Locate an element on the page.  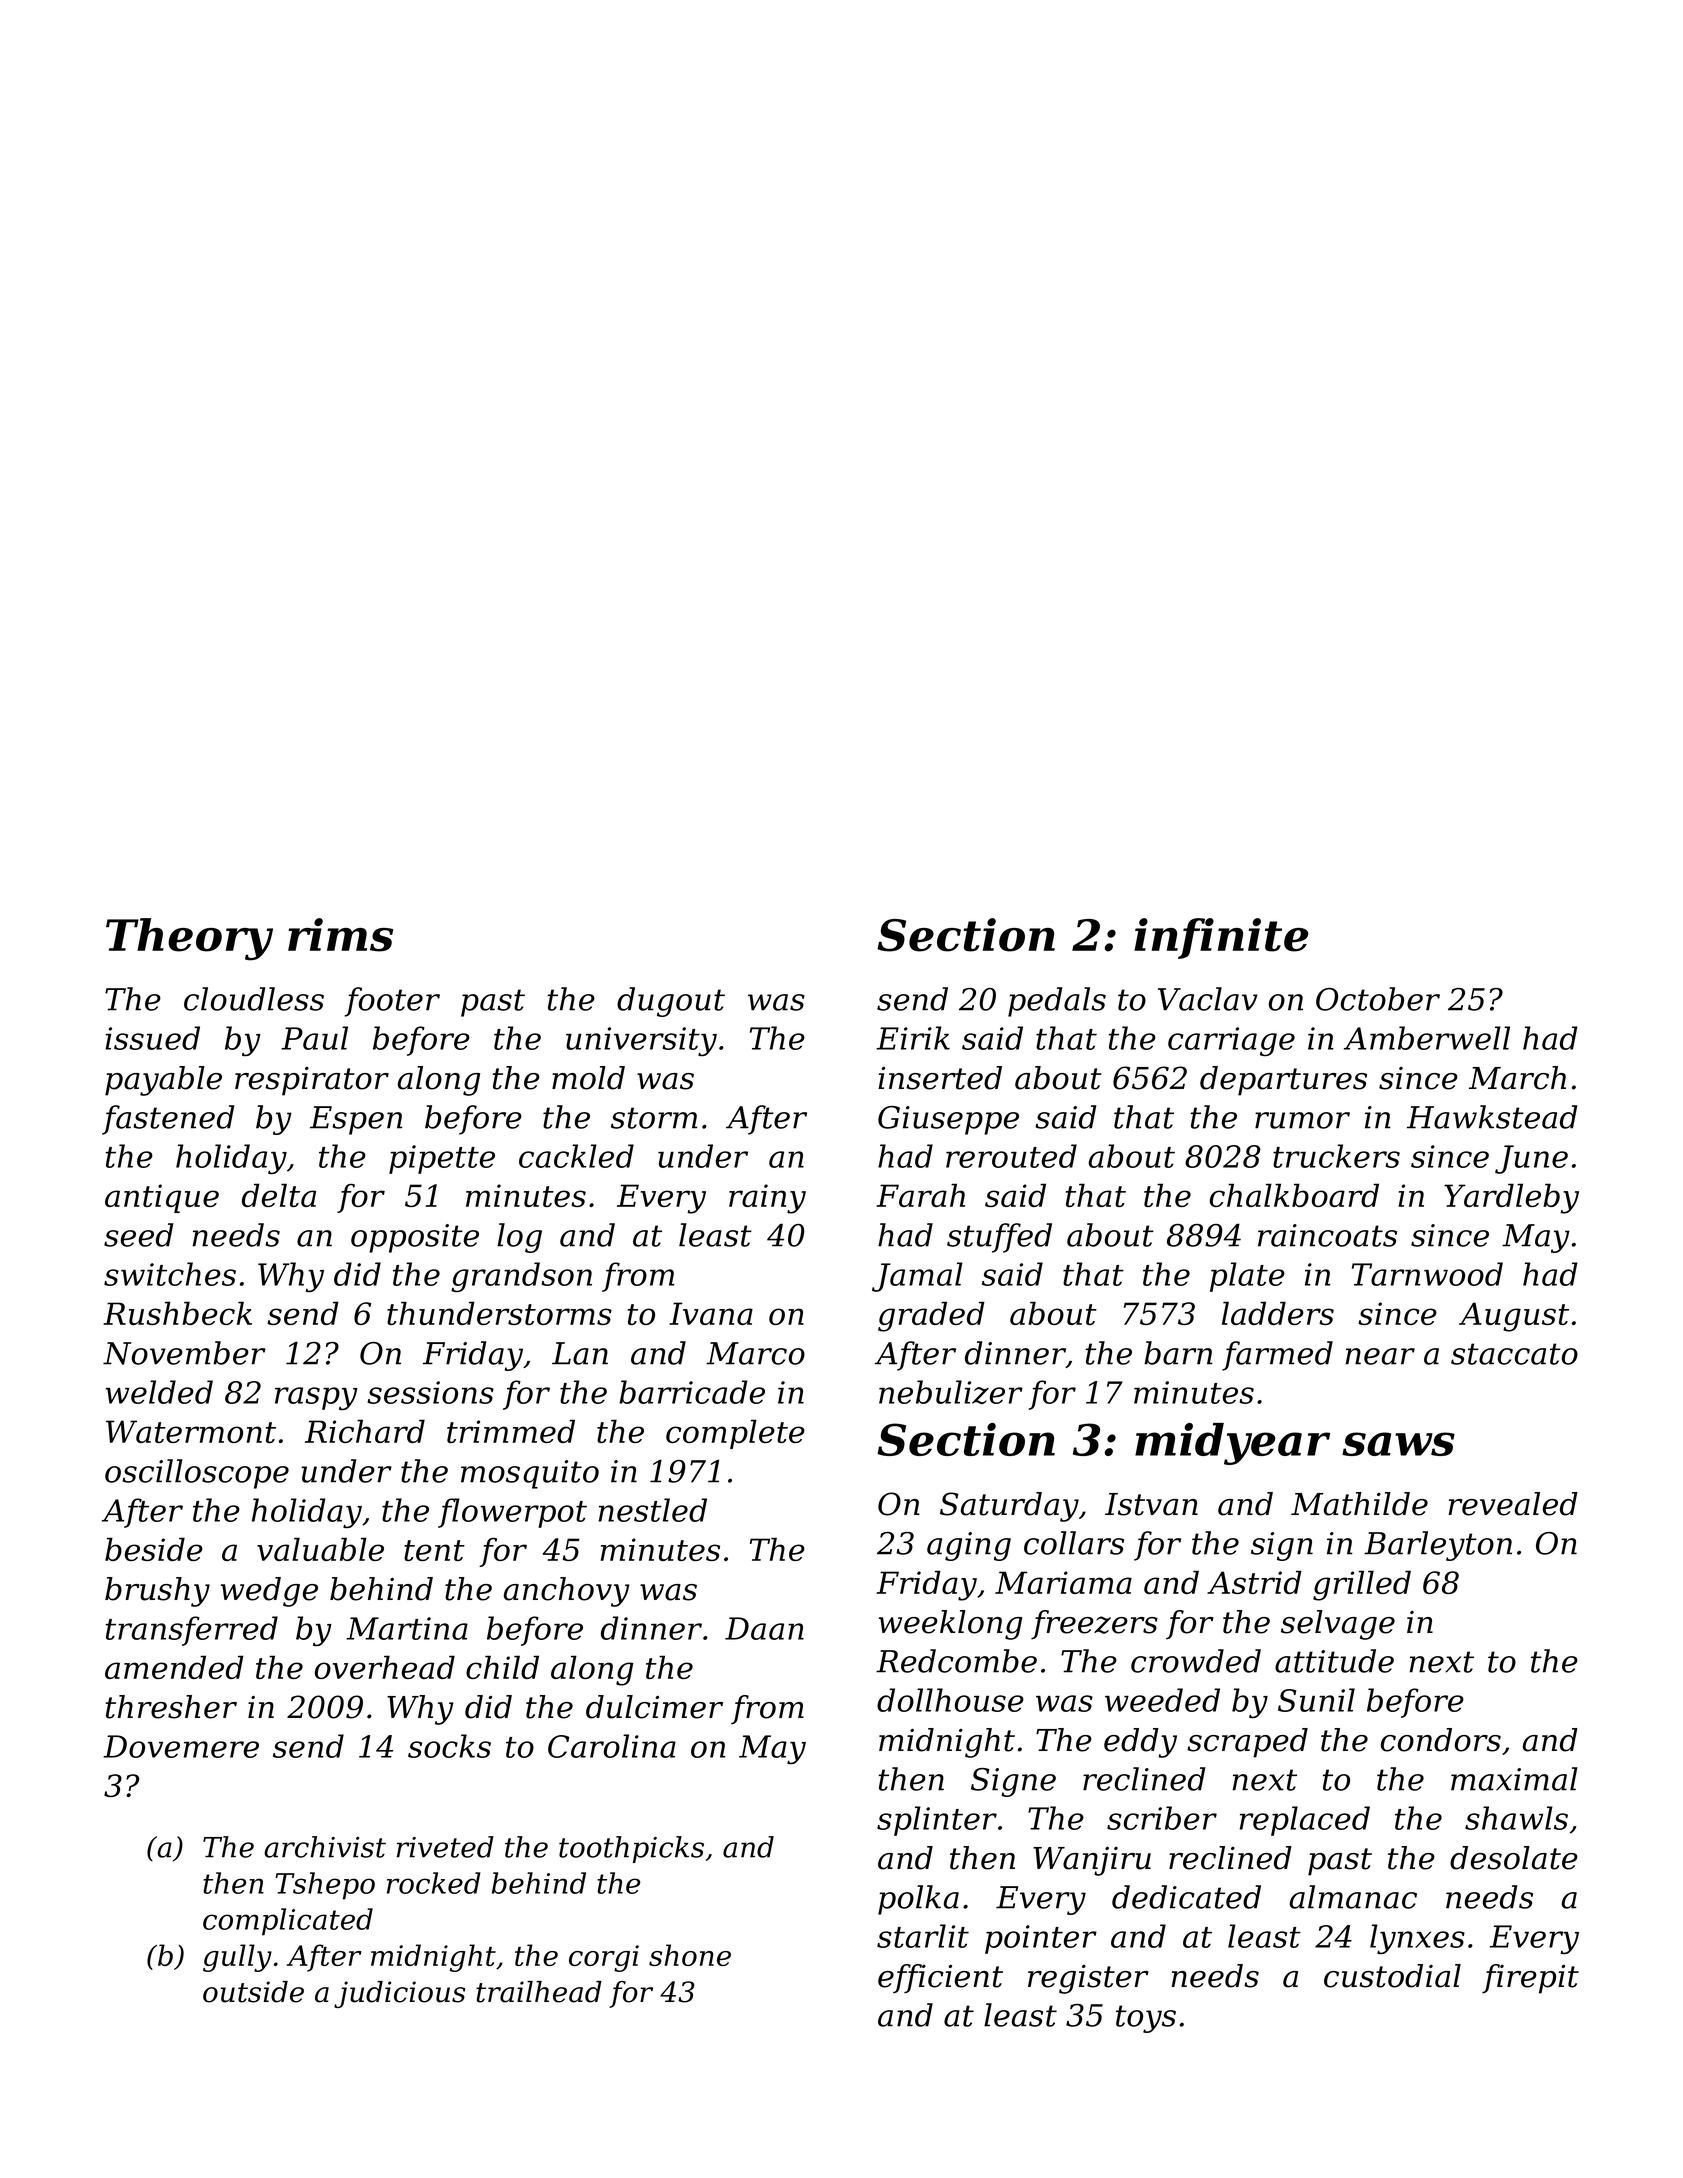
staccato is located at coordinates (1514, 1354).
